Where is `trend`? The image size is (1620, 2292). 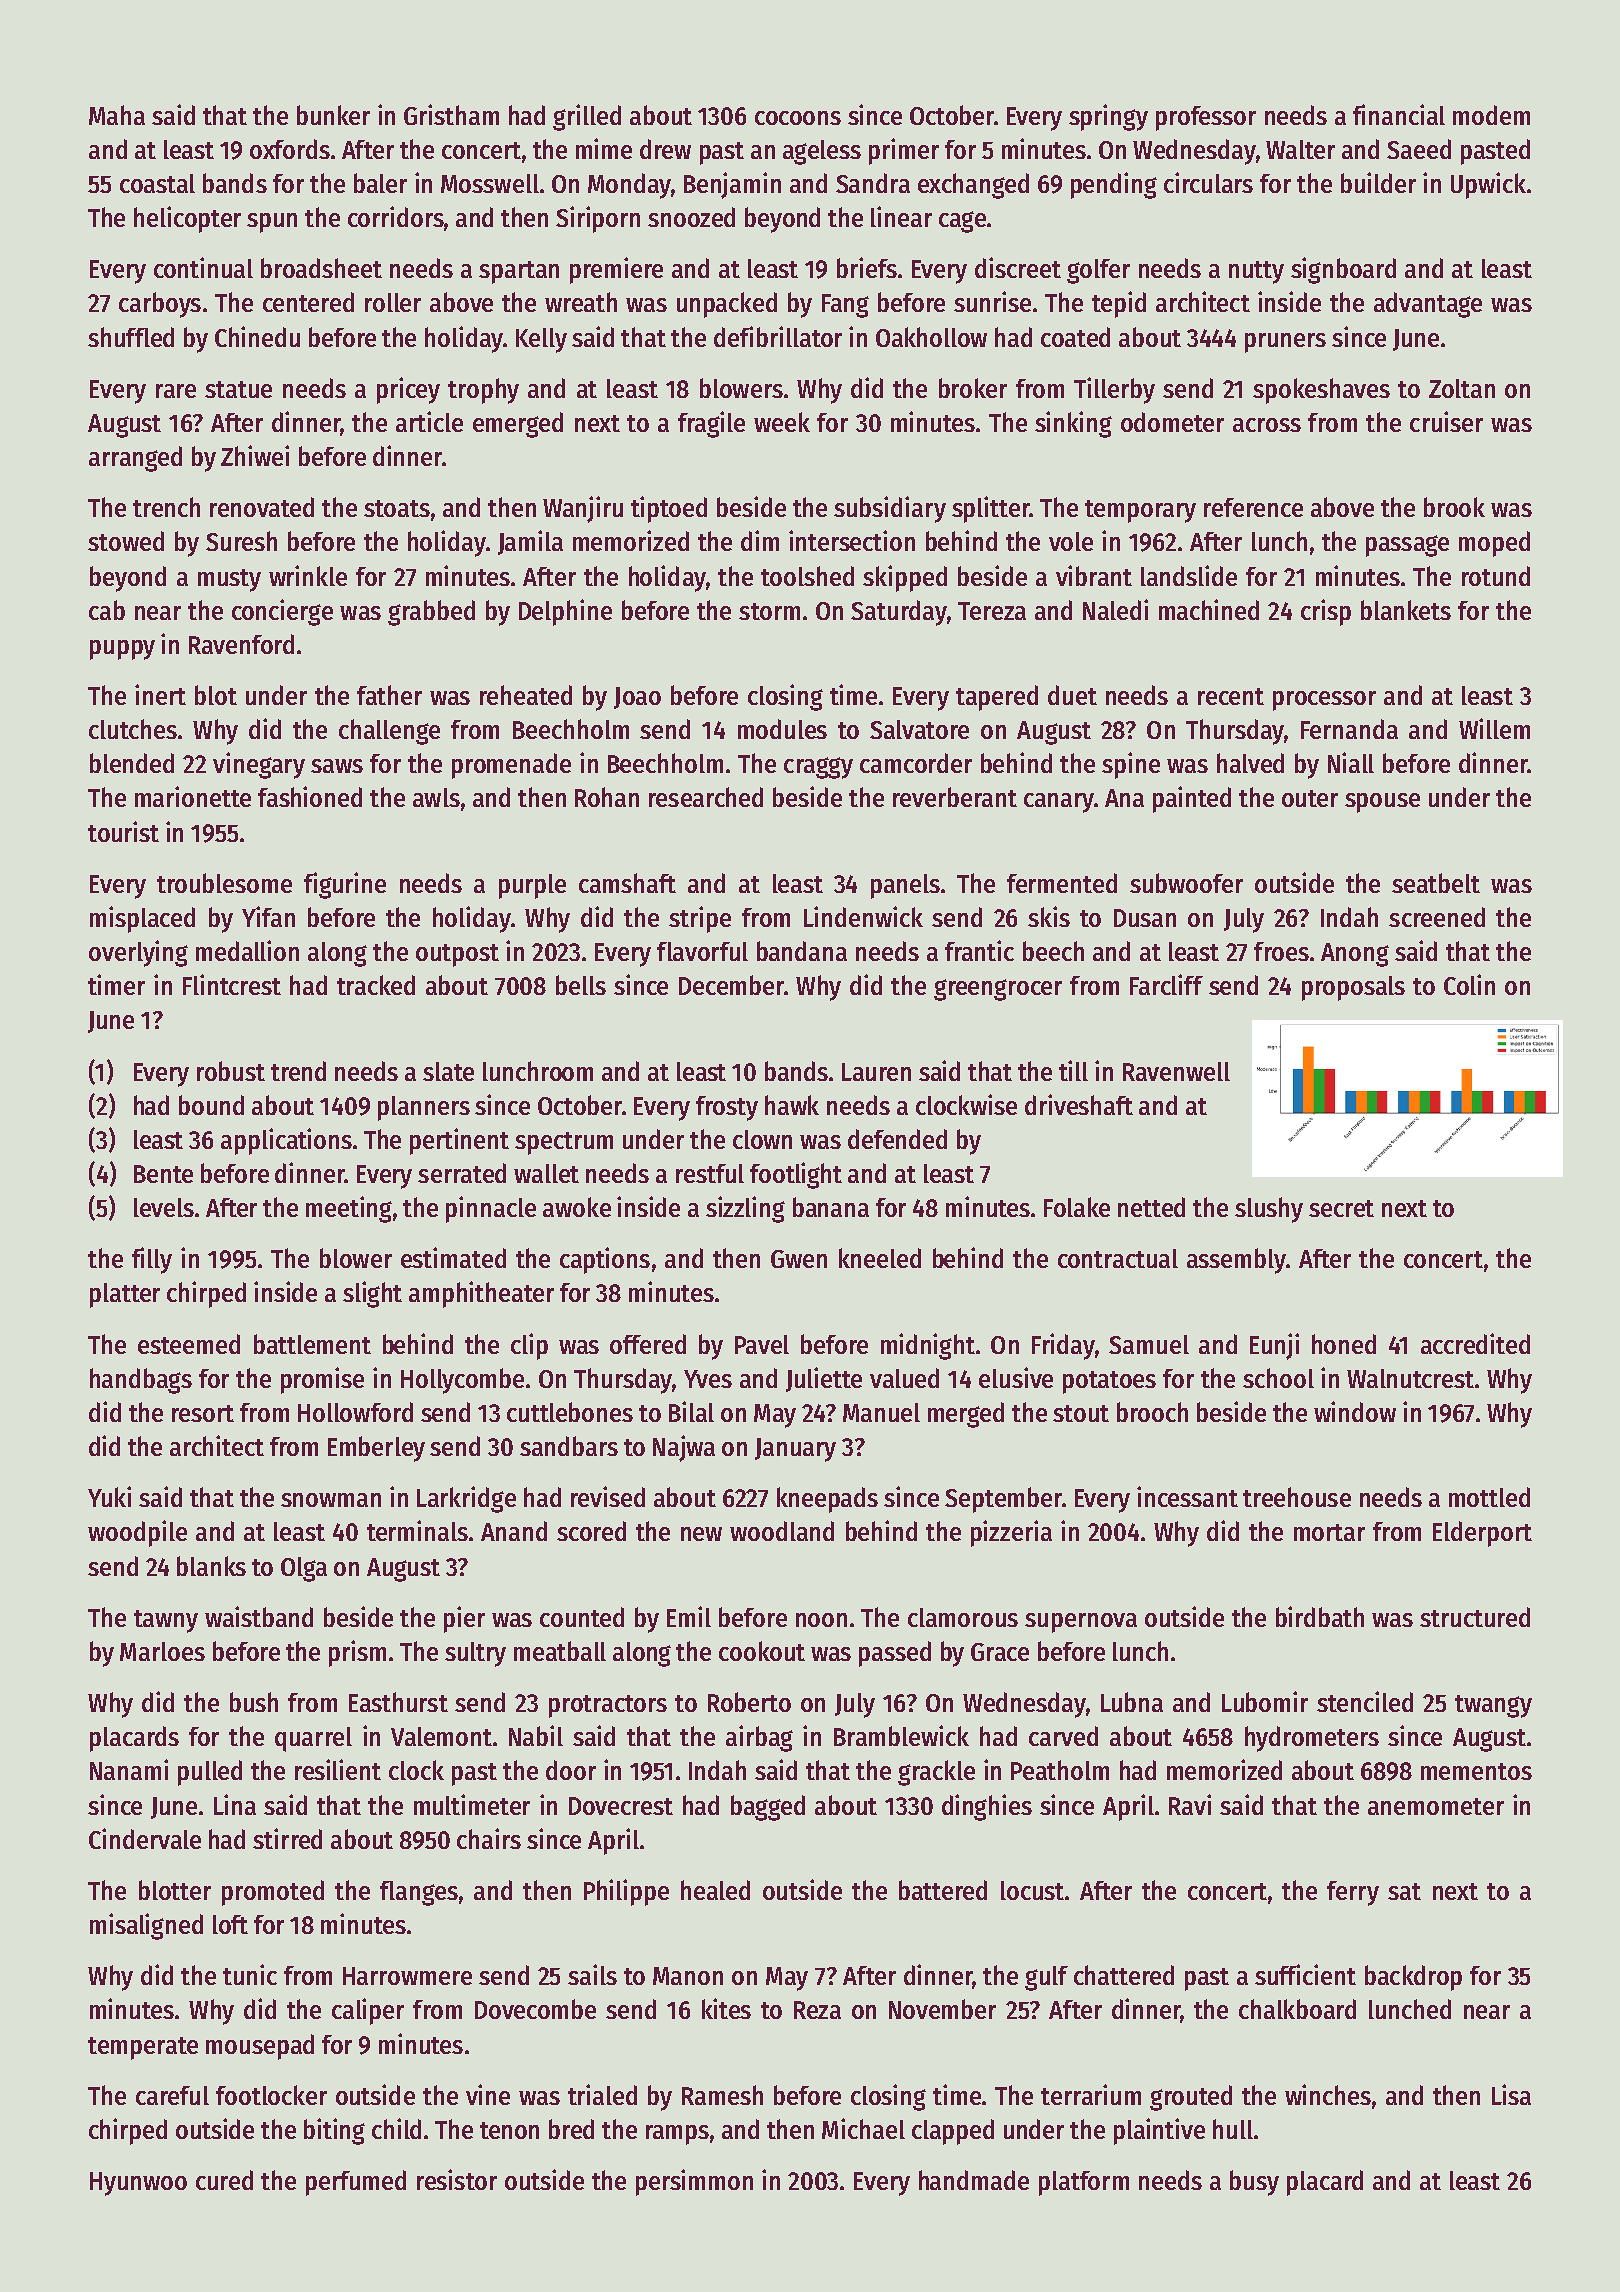
trend is located at coordinates (298, 1071).
